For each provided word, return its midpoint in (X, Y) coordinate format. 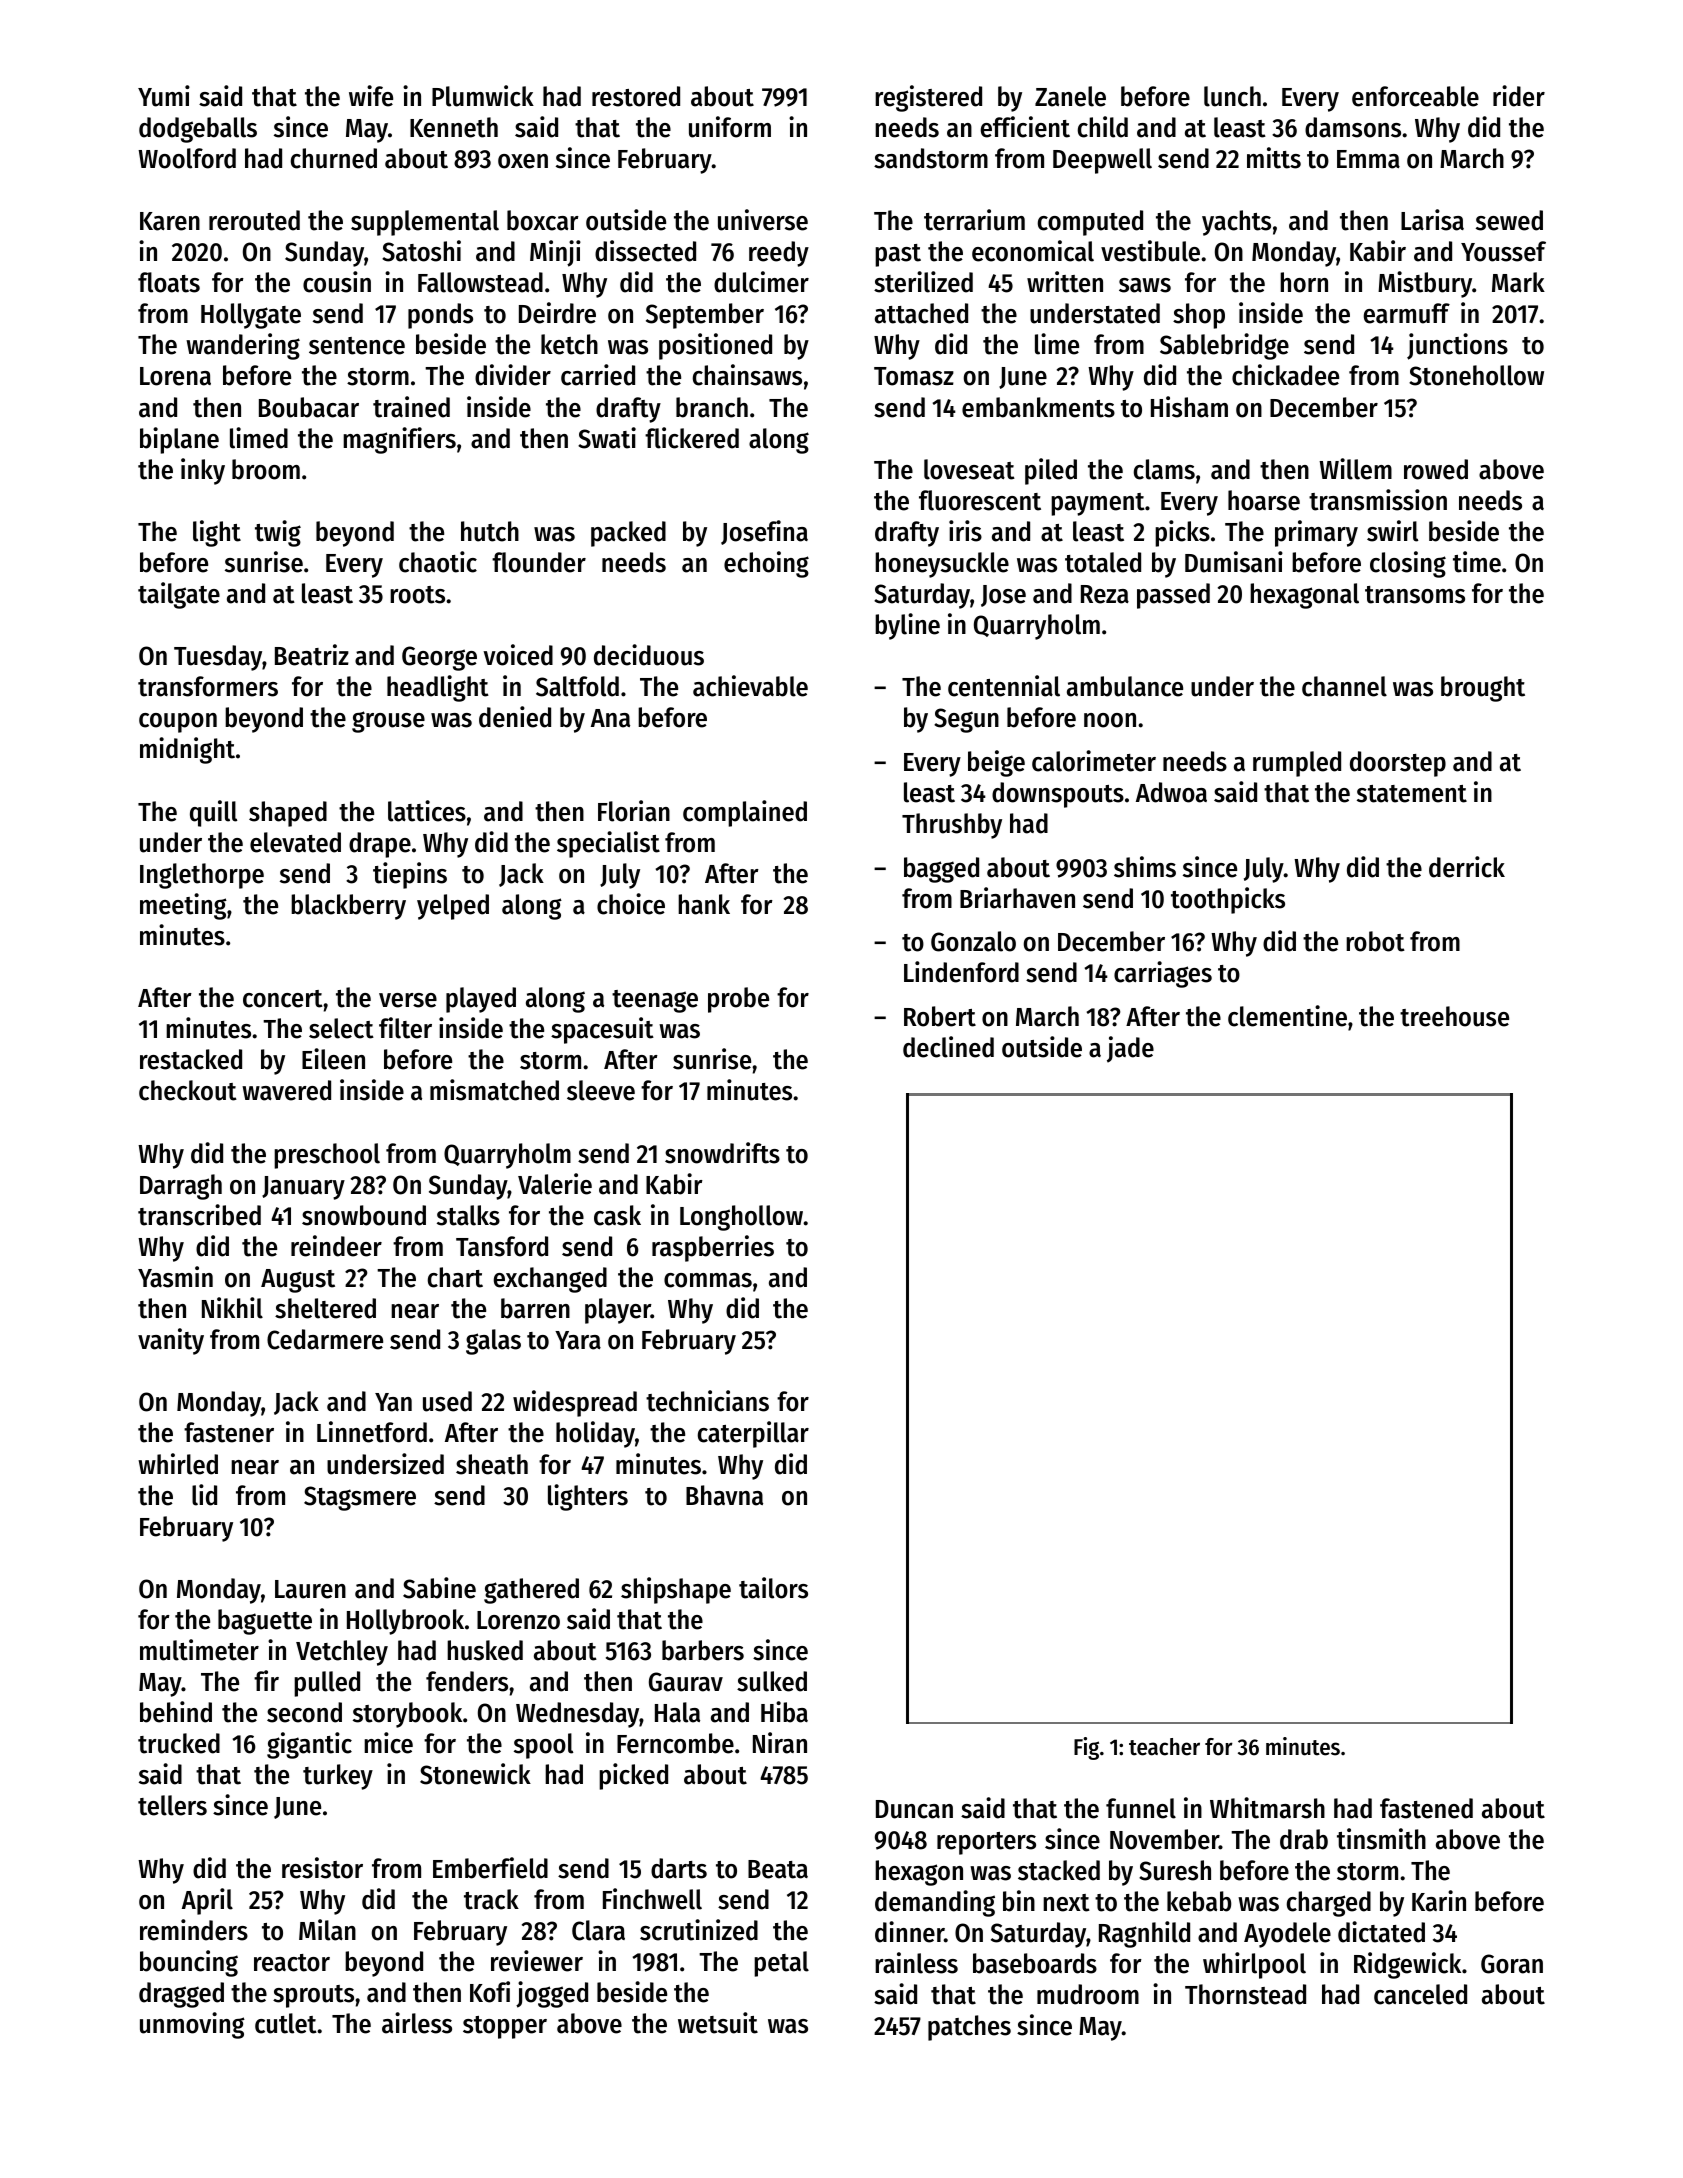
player (618, 1311)
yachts (1236, 223)
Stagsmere (360, 1498)
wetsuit (718, 2023)
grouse (388, 722)
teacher (1164, 1747)
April (207, 1901)
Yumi (164, 96)
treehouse (1454, 1016)
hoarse (1264, 500)
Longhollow (741, 1218)
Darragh (181, 1187)
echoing (766, 564)
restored (636, 96)
